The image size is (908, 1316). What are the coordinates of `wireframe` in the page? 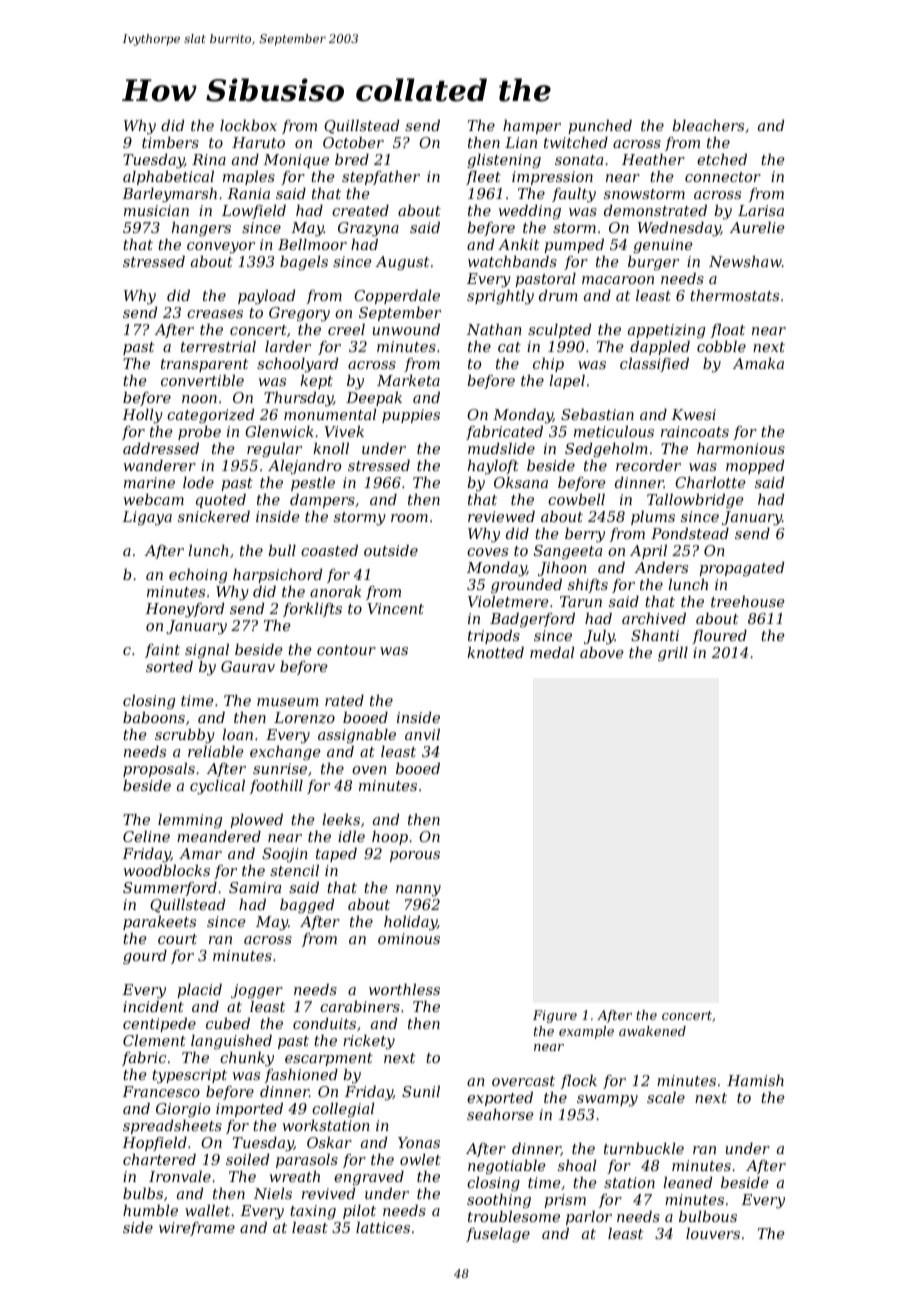 It's located at (197, 1229).
